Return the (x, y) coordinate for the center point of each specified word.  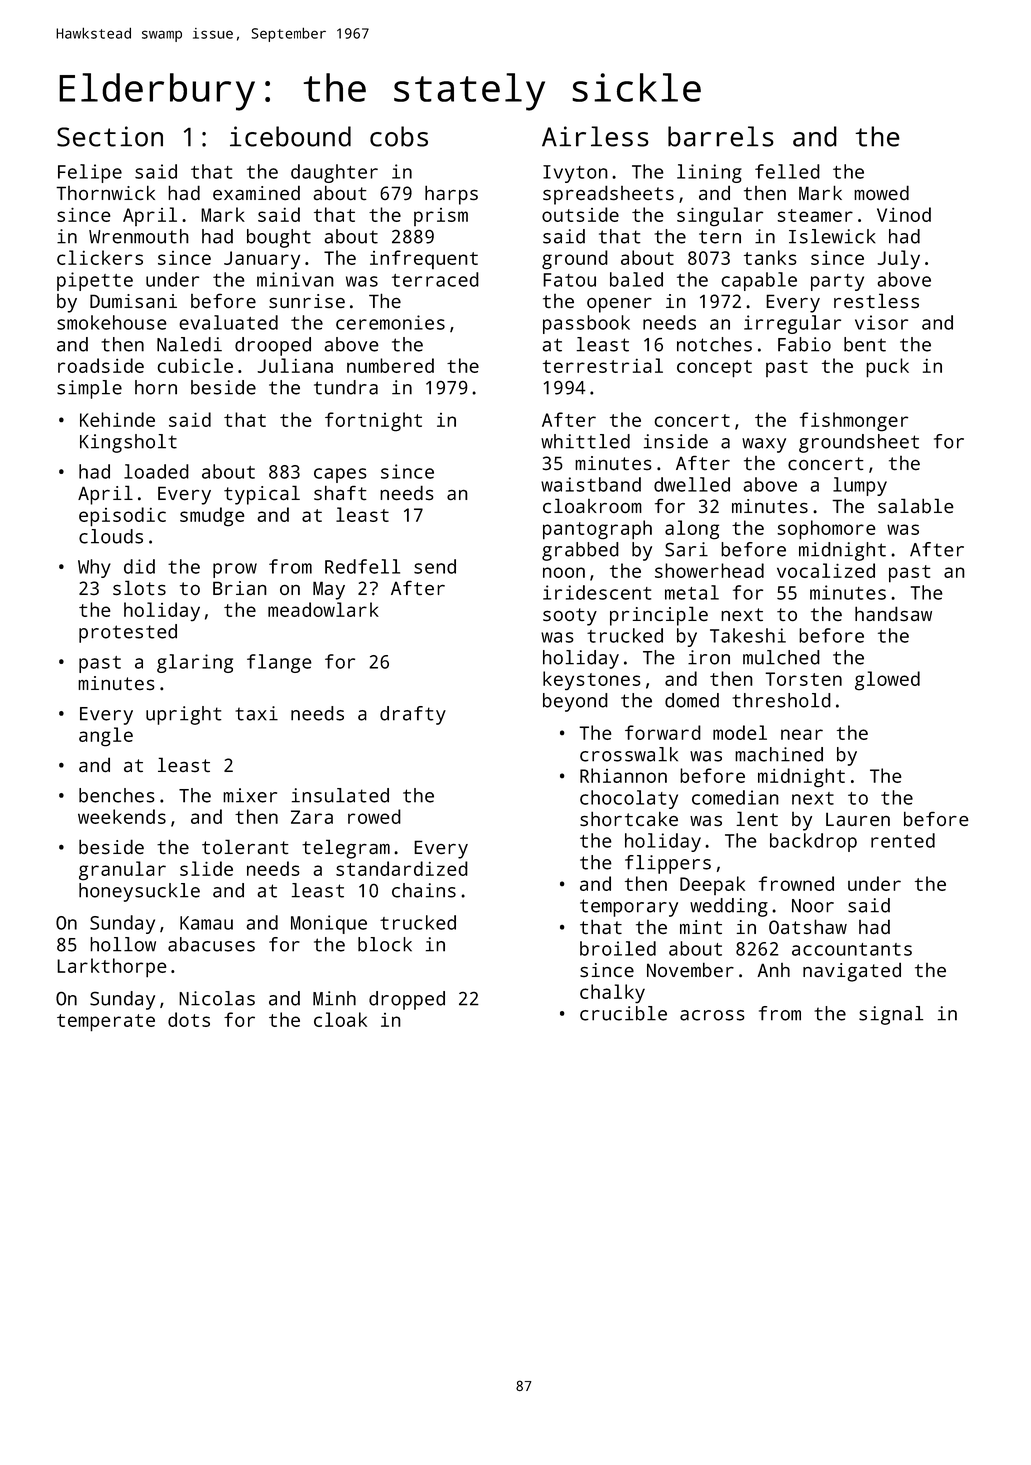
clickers (100, 257)
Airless (595, 136)
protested (128, 633)
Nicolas (217, 998)
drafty (413, 715)
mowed (881, 192)
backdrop (813, 842)
